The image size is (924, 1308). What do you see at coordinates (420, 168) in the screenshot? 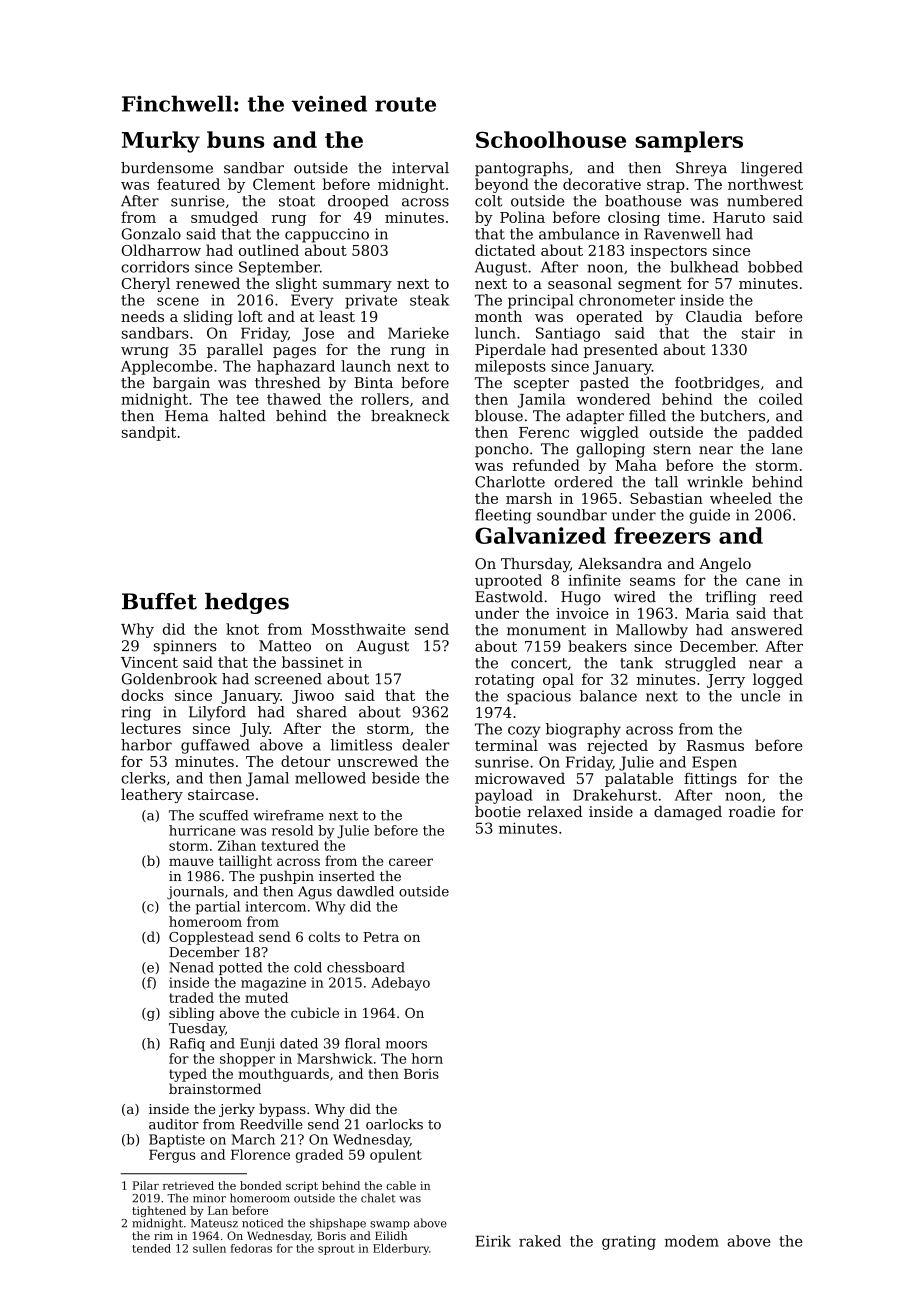
I see `interval` at bounding box center [420, 168].
